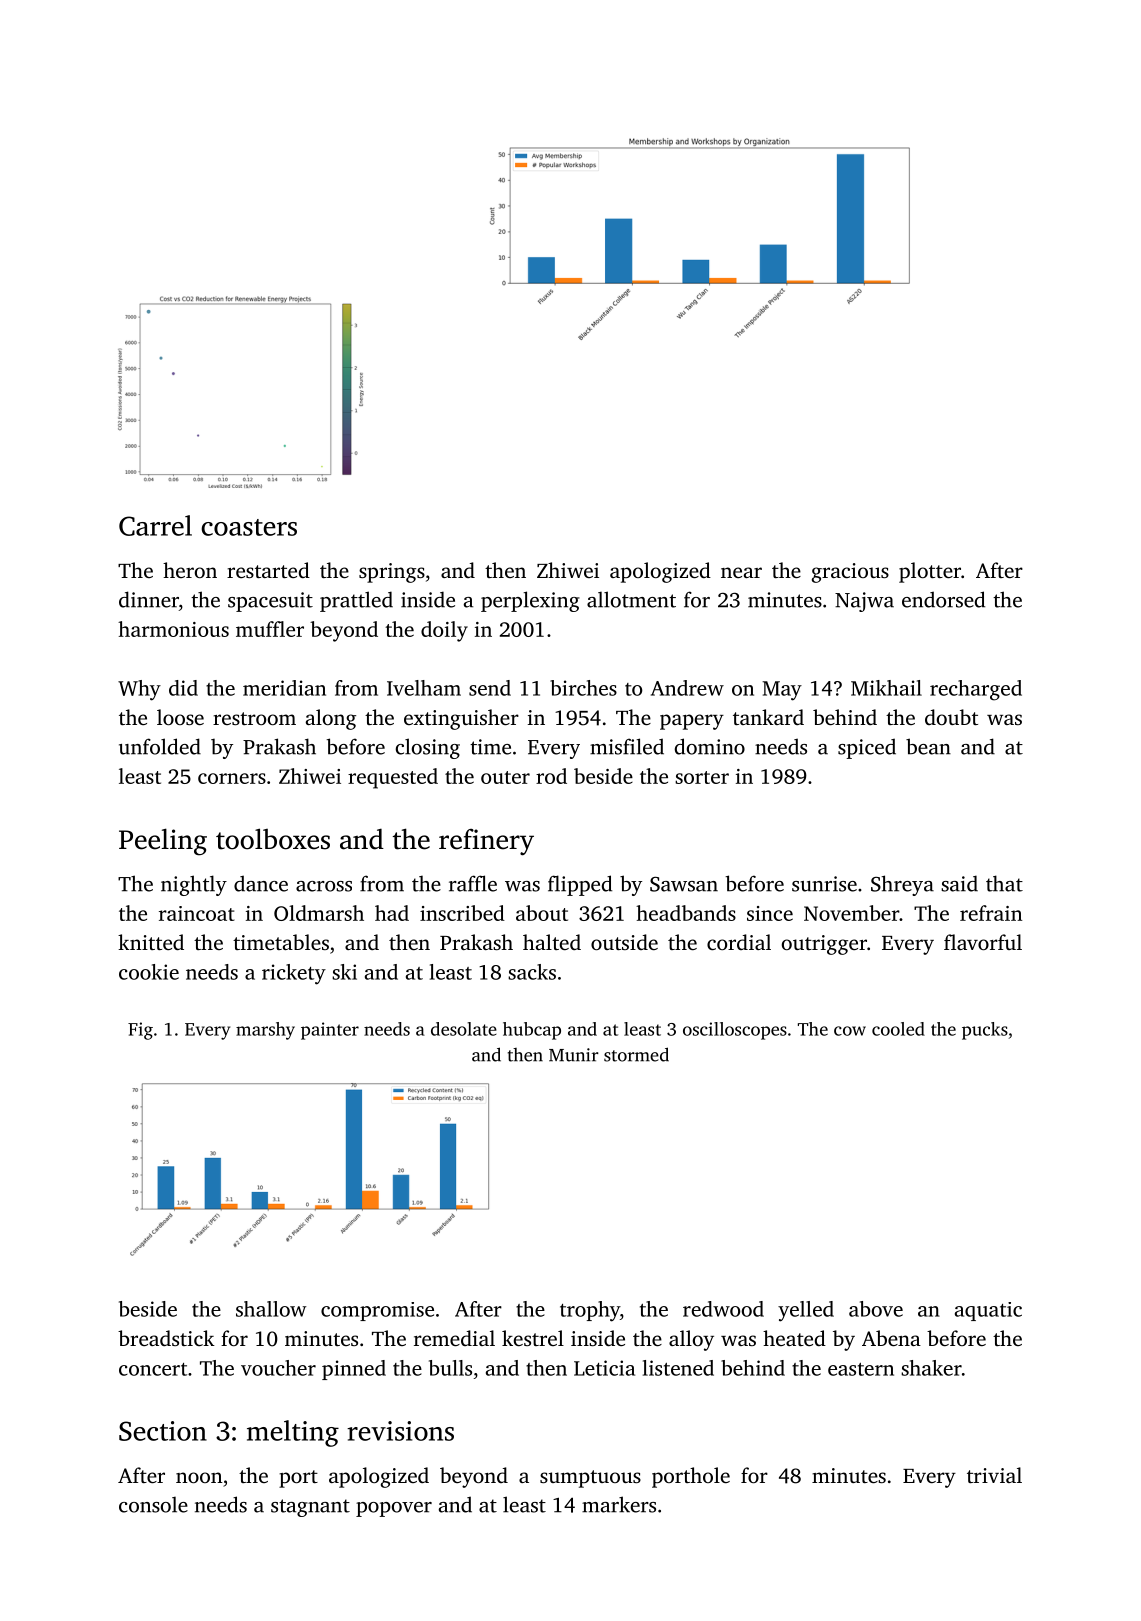  I want to click on Carrel, so click(155, 525).
